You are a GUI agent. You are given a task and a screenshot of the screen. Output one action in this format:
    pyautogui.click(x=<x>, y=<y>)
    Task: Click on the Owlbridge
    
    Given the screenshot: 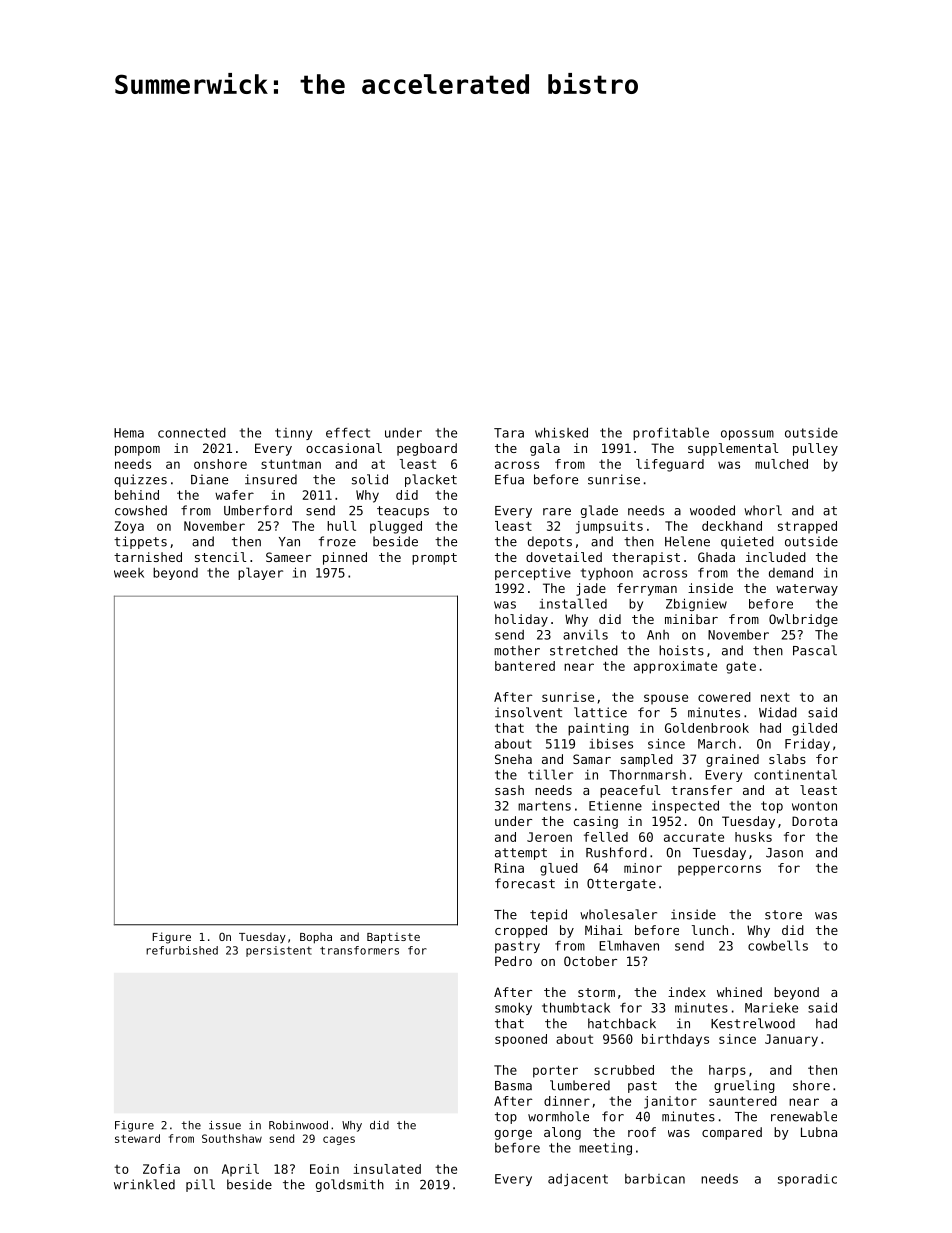 What is the action you would take?
    pyautogui.click(x=803, y=620)
